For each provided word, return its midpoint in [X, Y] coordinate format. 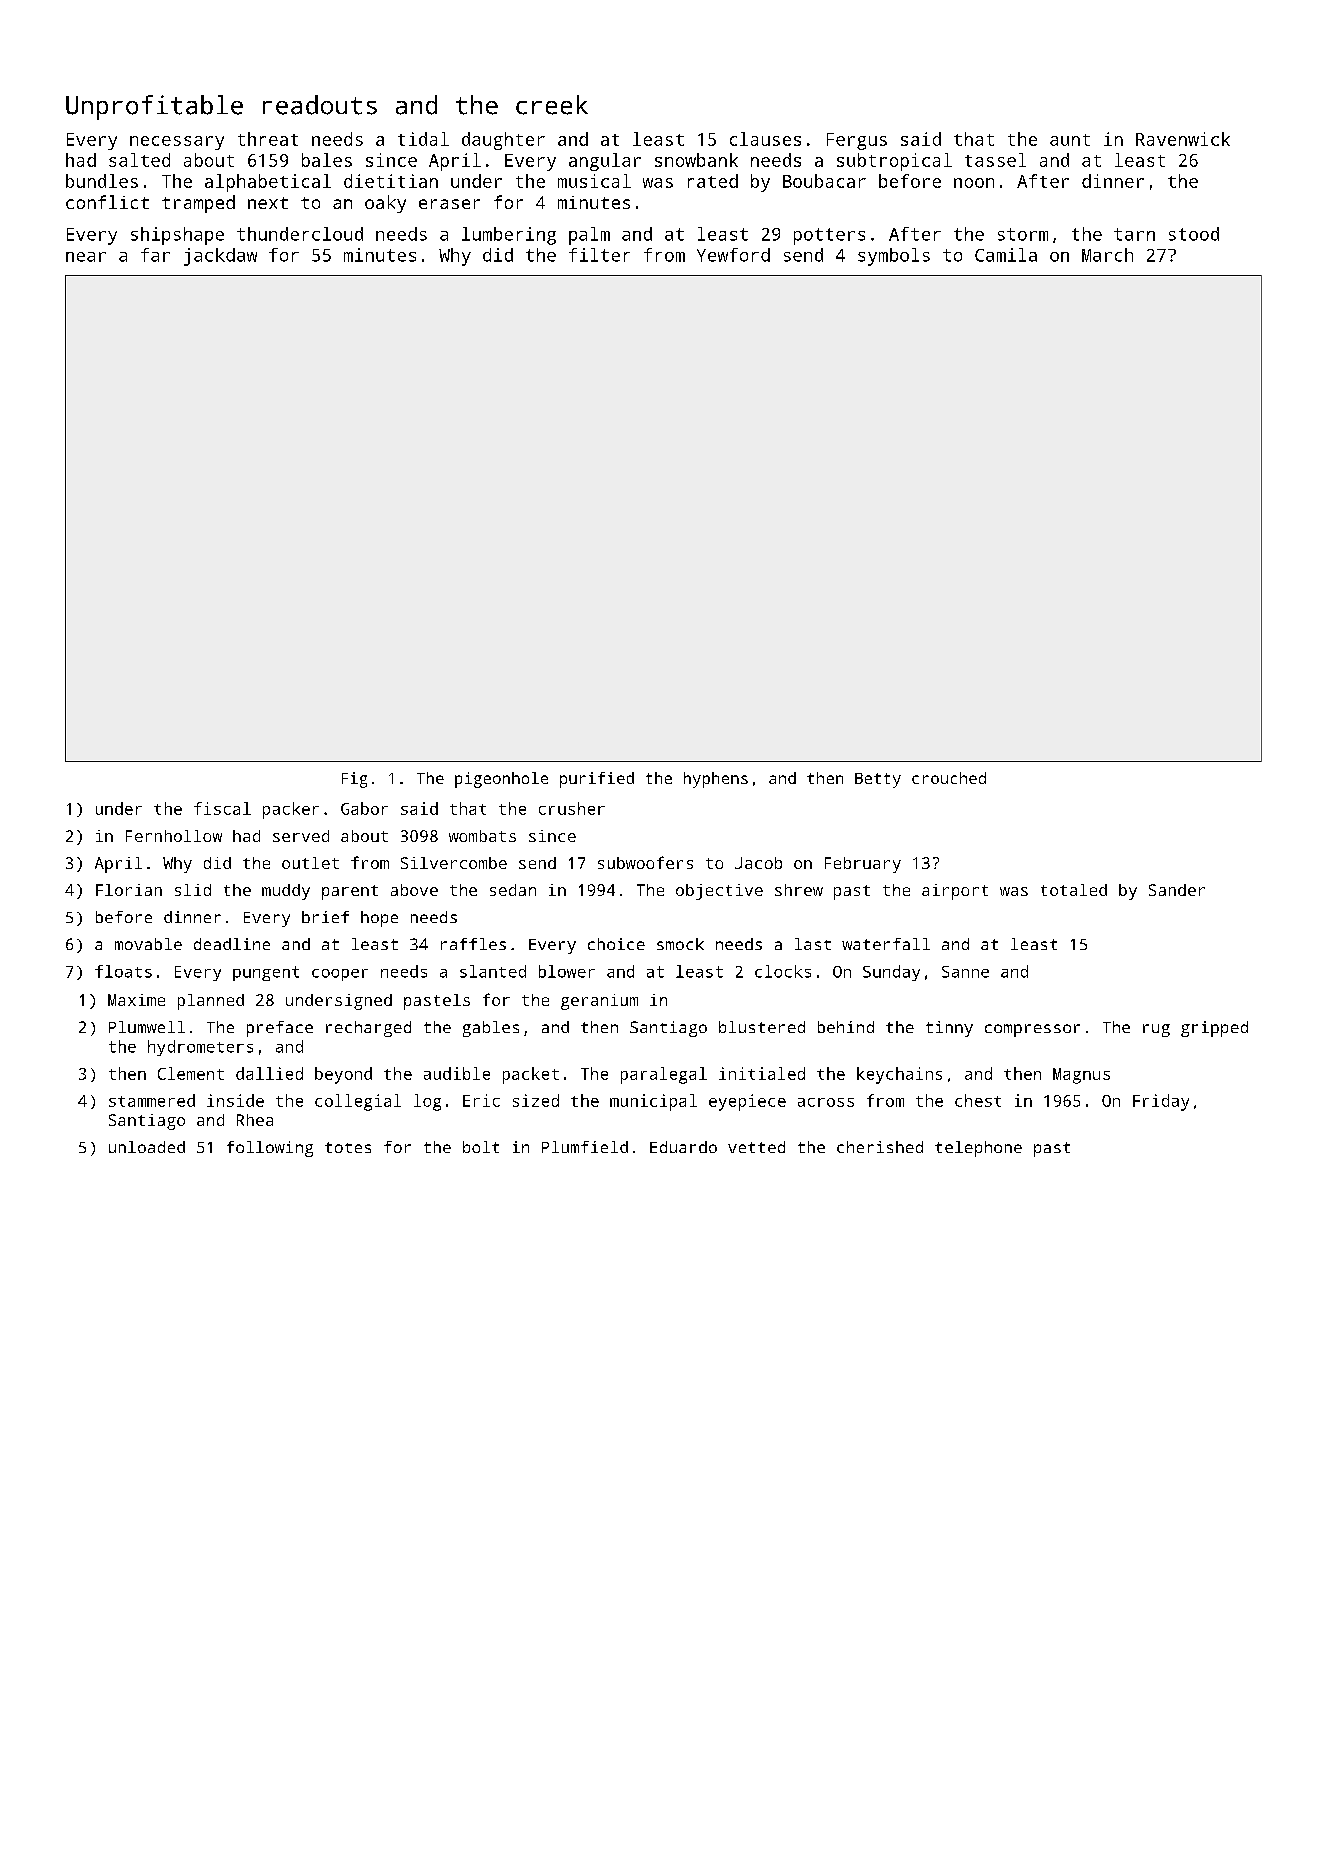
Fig [354, 780]
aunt [1070, 140]
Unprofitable [154, 107]
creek [552, 105]
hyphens [716, 780]
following [270, 1149]
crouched [949, 778]
